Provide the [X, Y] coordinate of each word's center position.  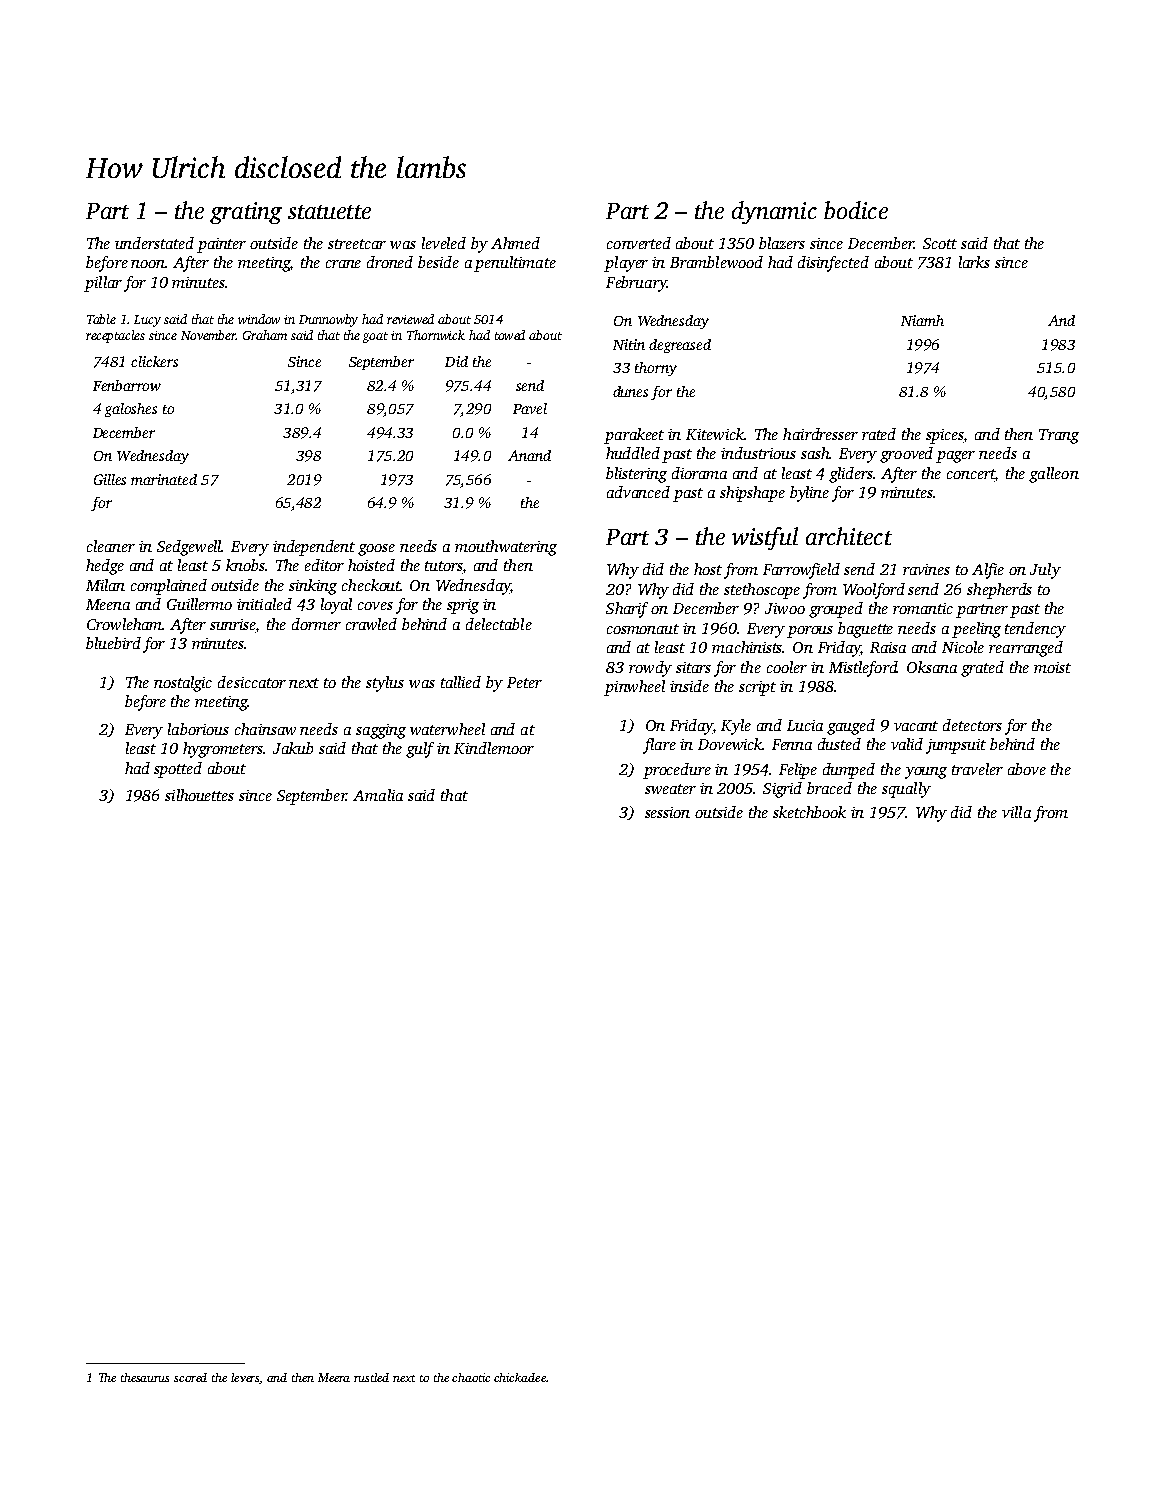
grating [246, 213]
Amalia [378, 795]
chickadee [520, 1377]
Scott [940, 243]
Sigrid [782, 790]
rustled [371, 1377]
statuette [329, 212]
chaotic [471, 1377]
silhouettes [199, 795]
